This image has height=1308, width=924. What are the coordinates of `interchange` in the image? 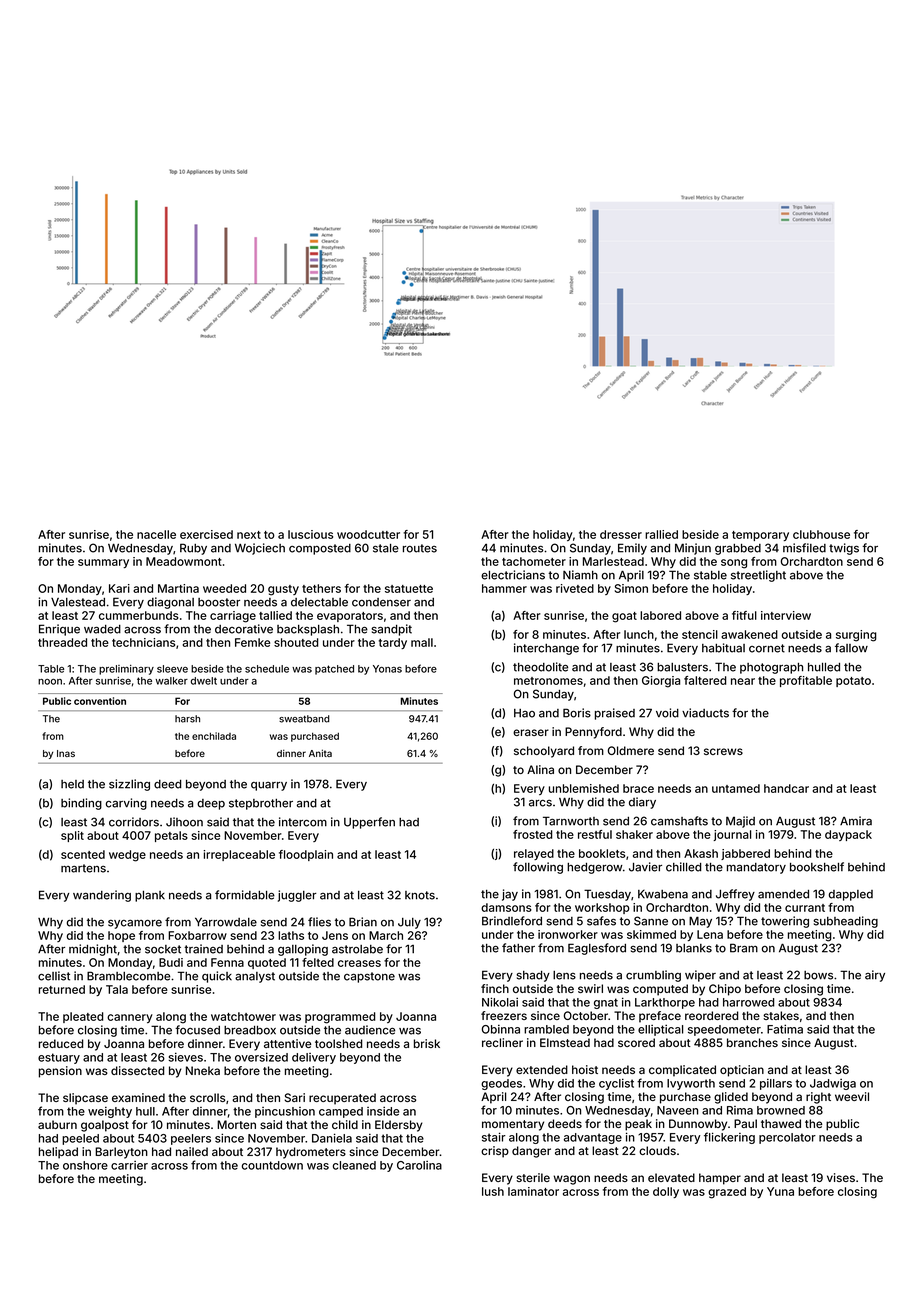 It's located at (546, 649).
